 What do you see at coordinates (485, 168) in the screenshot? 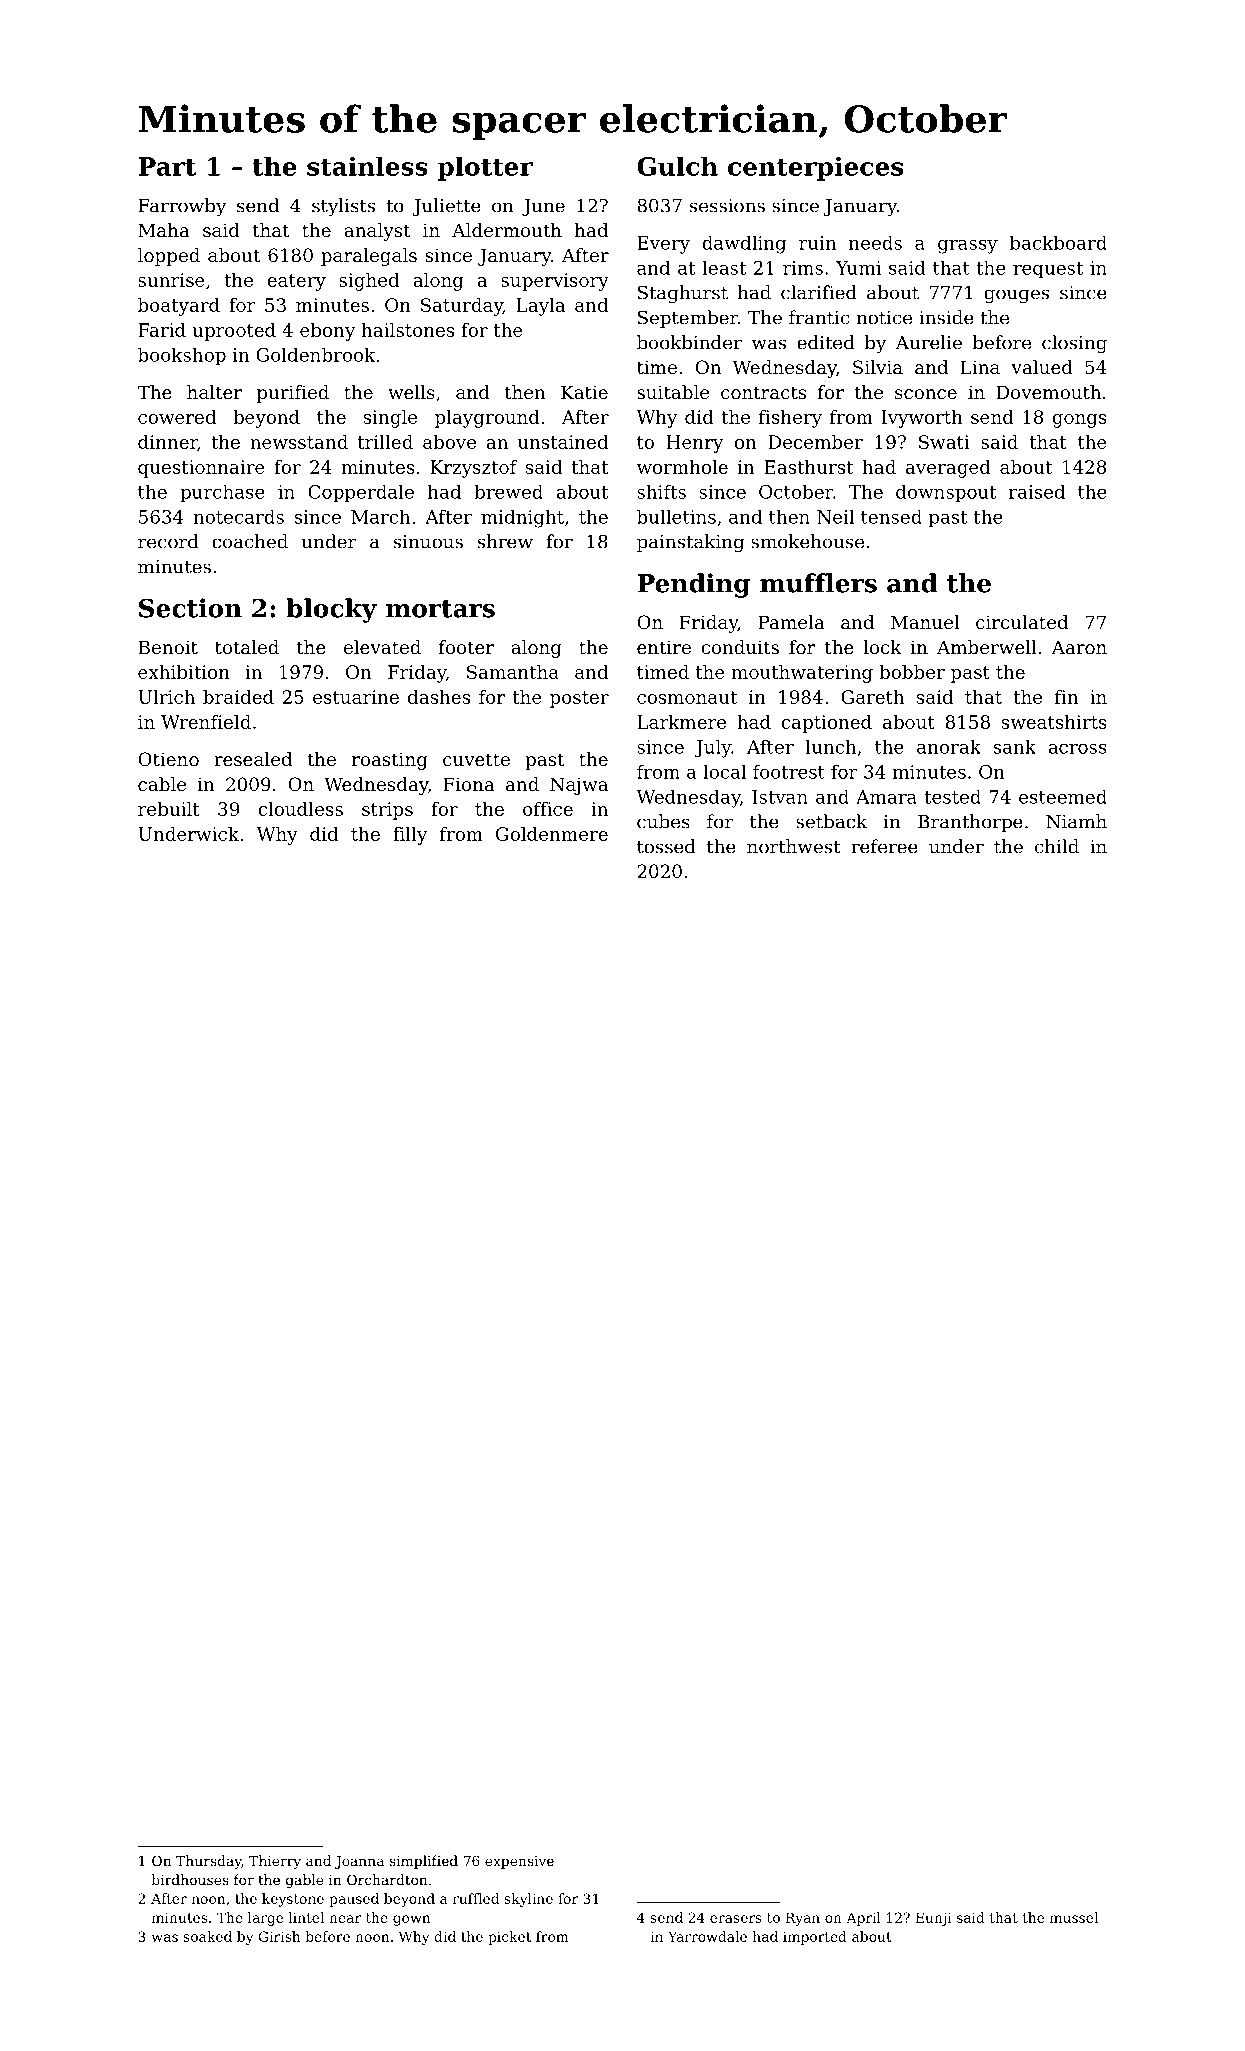
I see `plotter` at bounding box center [485, 168].
